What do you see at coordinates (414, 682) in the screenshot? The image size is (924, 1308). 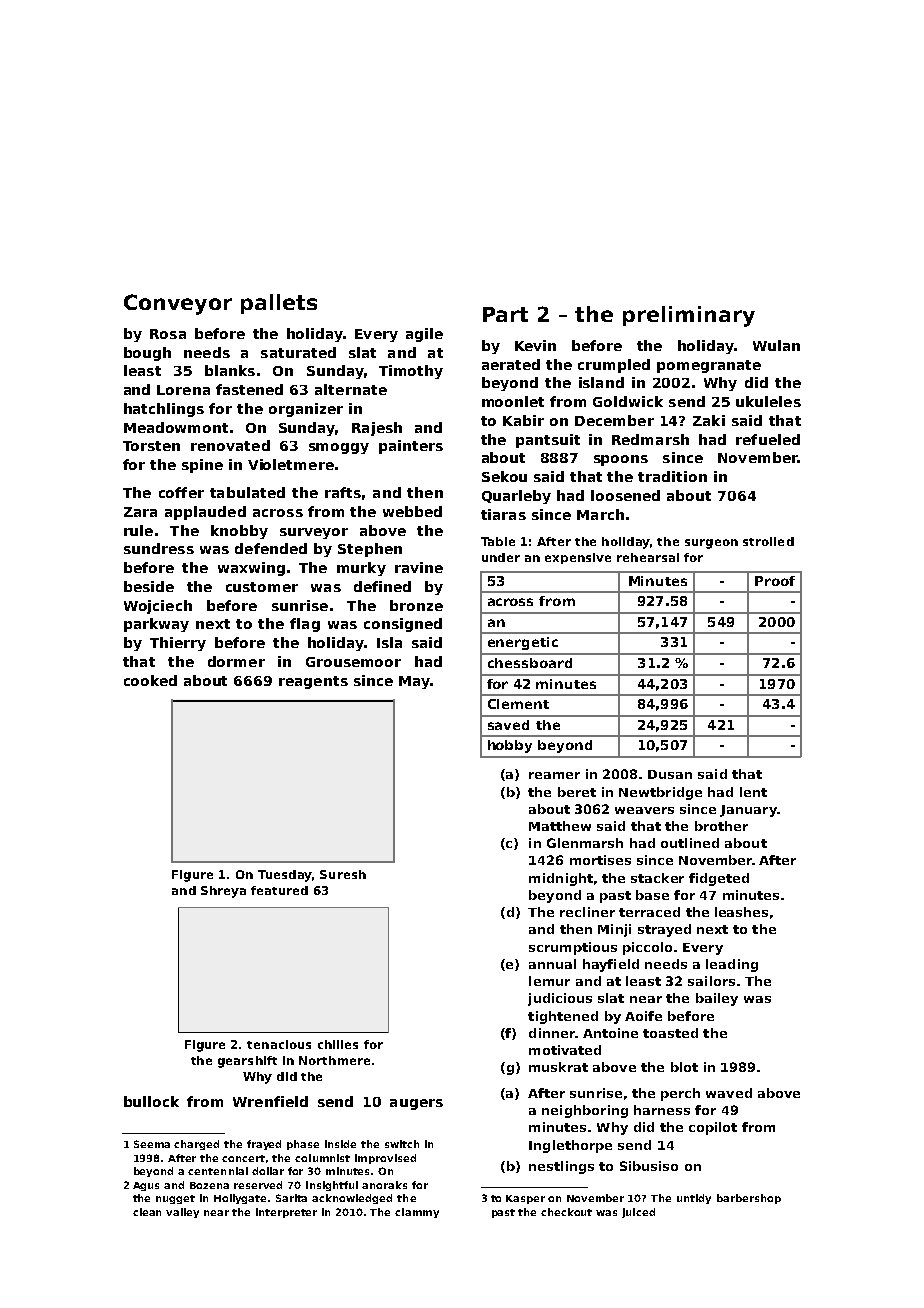 I see `May` at bounding box center [414, 682].
